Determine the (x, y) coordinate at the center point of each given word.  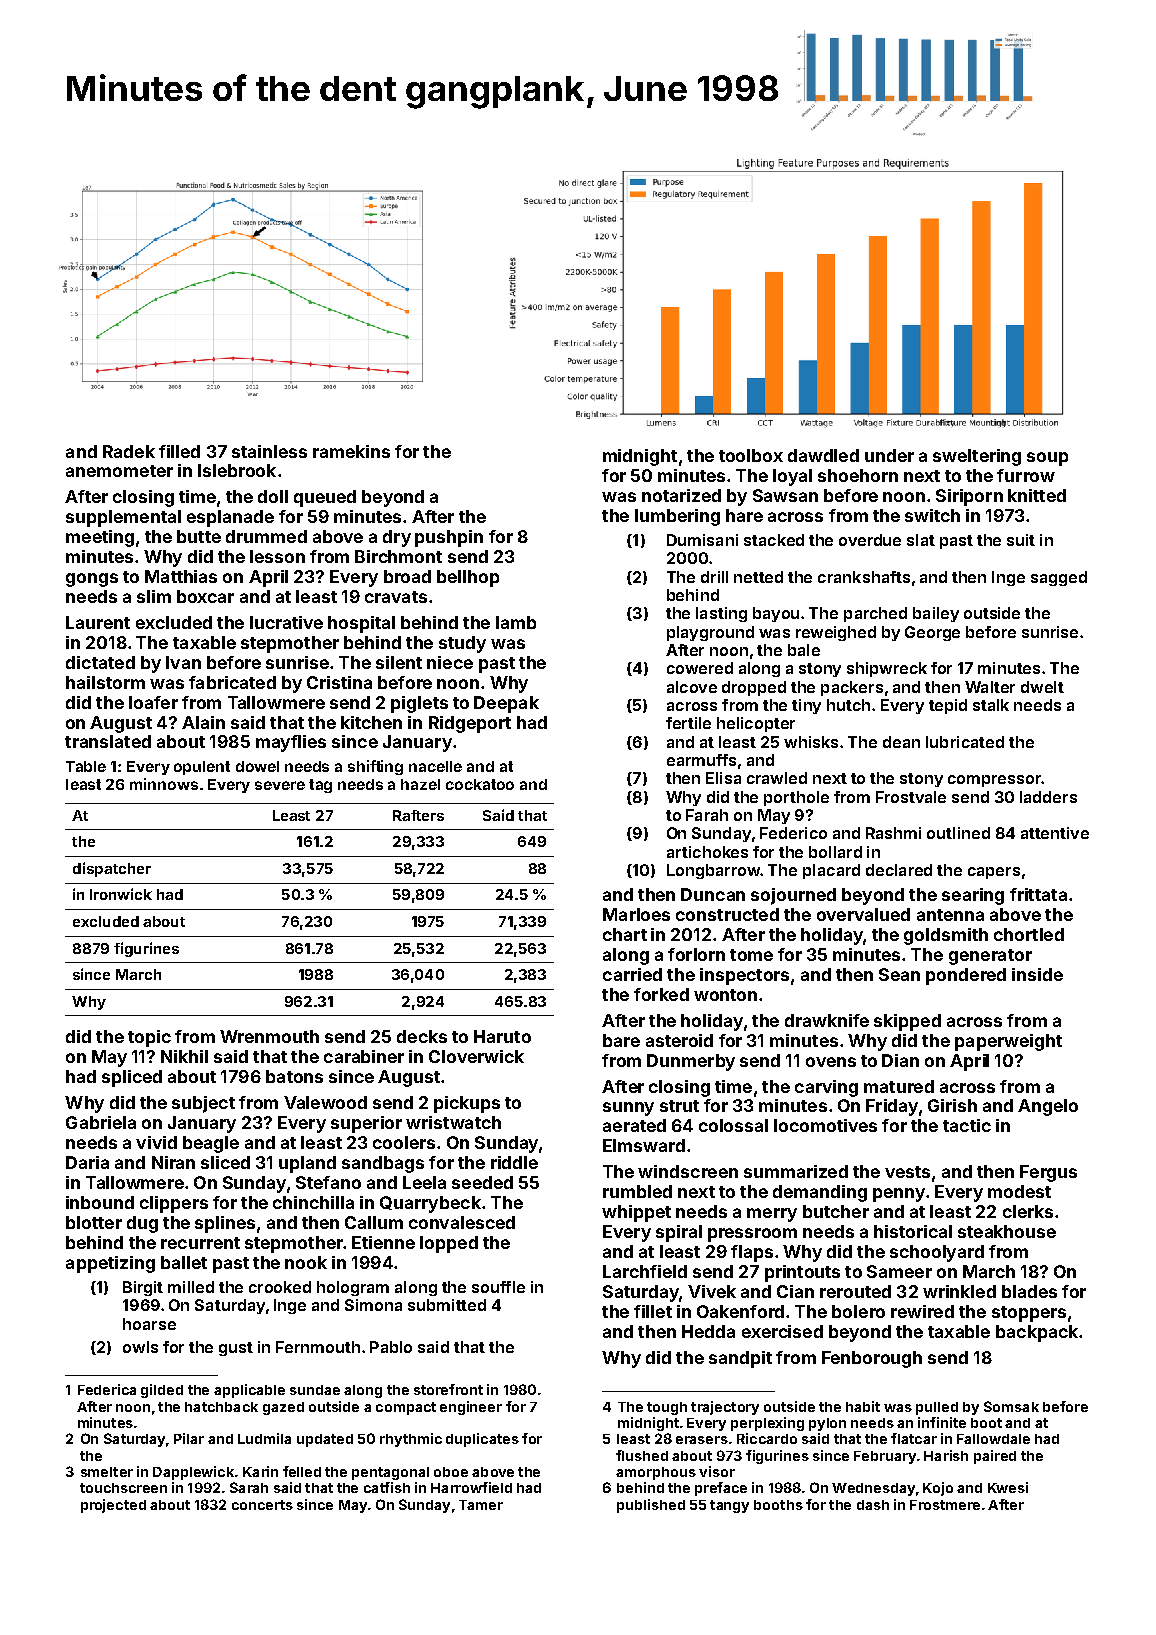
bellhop (468, 578)
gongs (92, 580)
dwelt (1042, 687)
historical (913, 1231)
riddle (514, 1162)
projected (113, 1506)
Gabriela (101, 1122)
